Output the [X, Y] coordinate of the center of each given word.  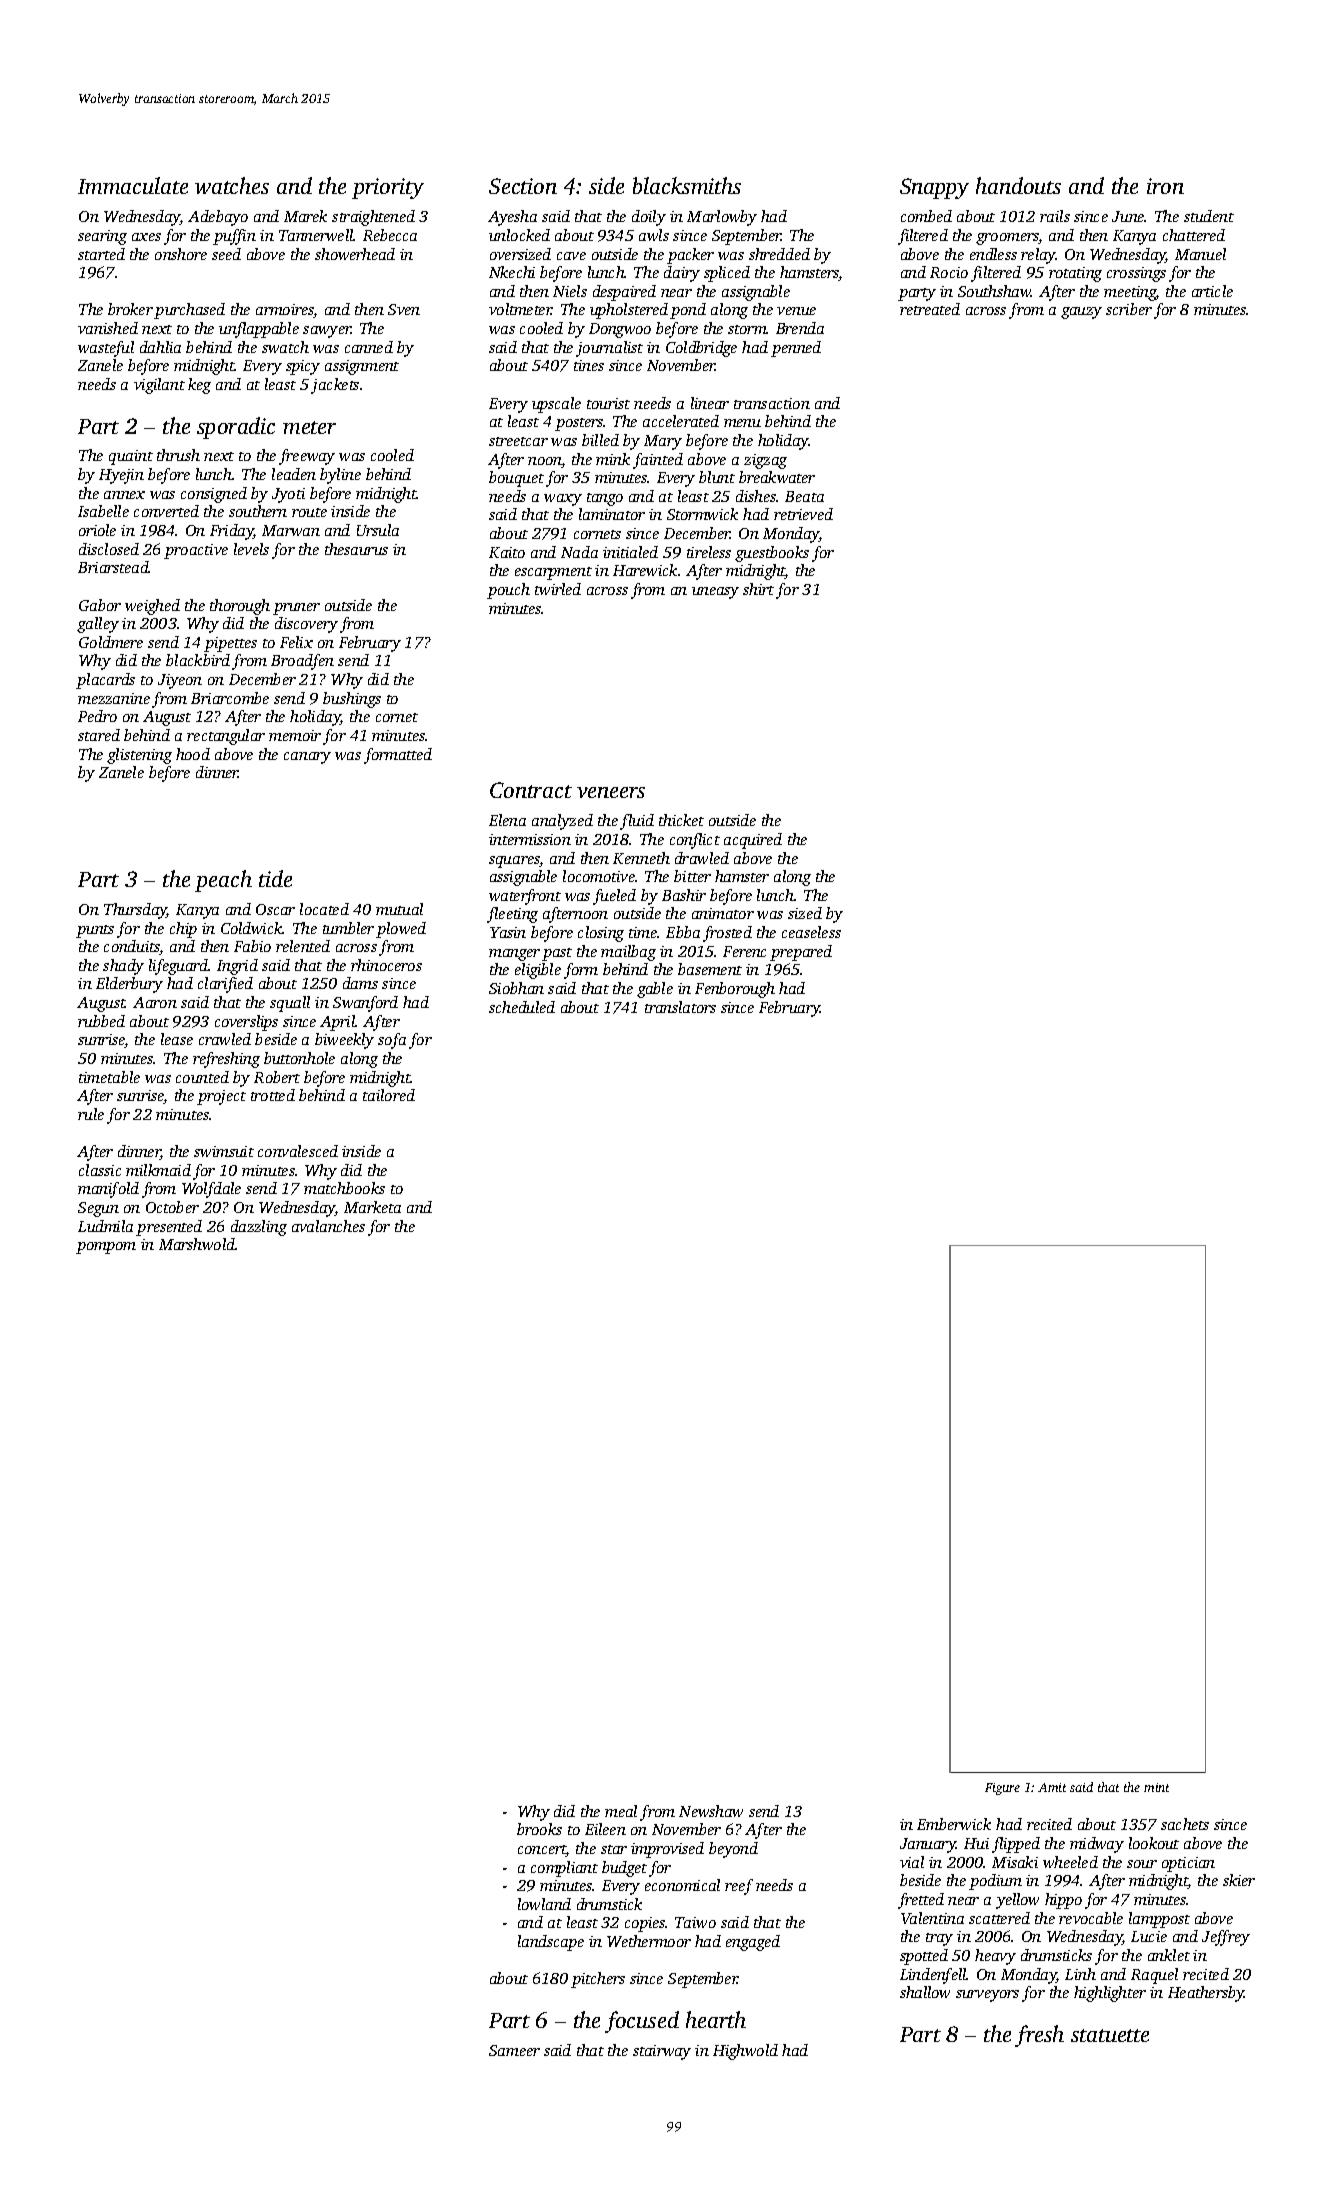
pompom [106, 1248]
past [557, 954]
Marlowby [722, 218]
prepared [801, 953]
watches [232, 185]
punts [95, 931]
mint [1156, 1787]
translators [680, 1007]
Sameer [514, 2050]
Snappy [934, 188]
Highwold [745, 2052]
